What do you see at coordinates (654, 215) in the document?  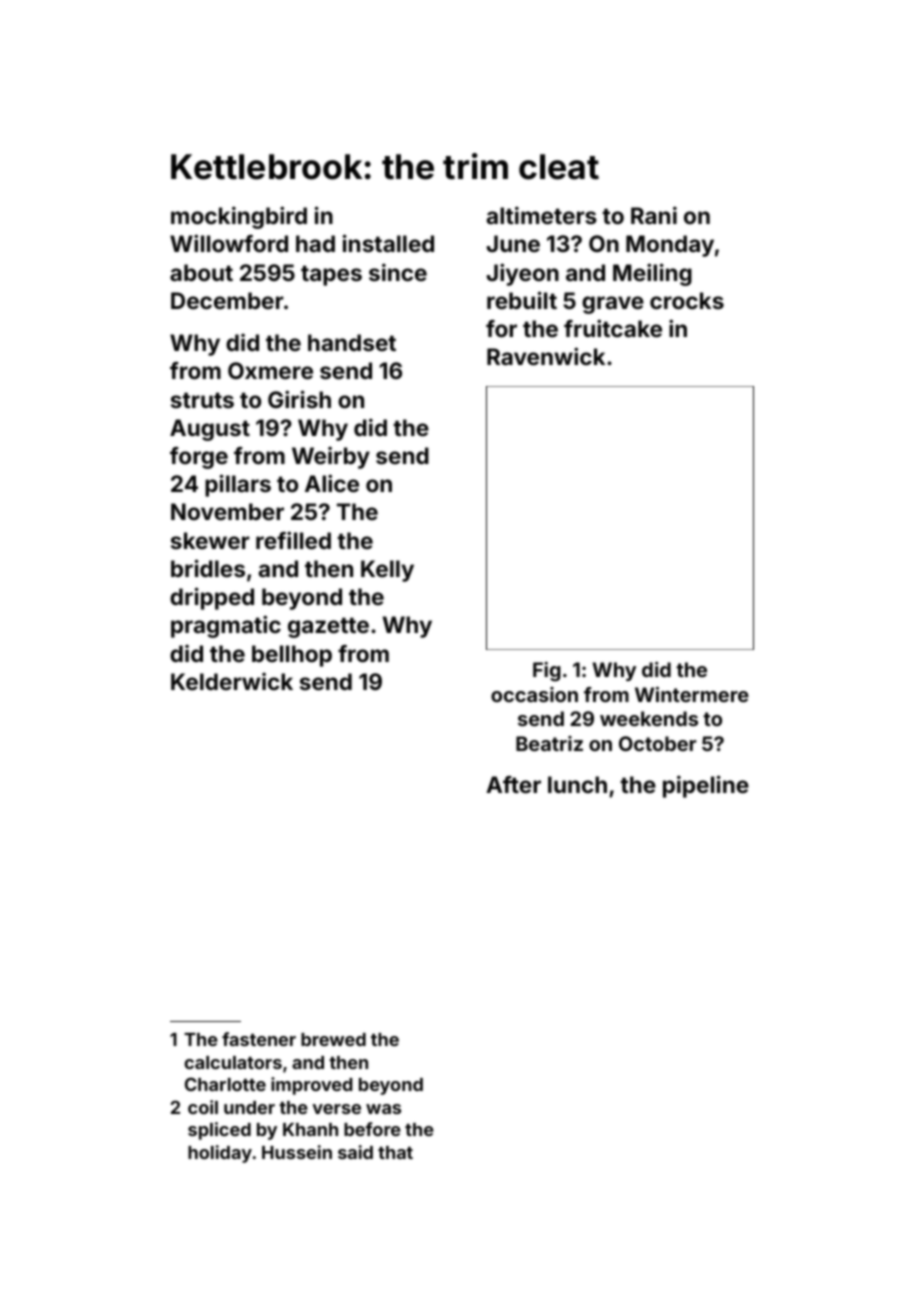 I see `Rani` at bounding box center [654, 215].
